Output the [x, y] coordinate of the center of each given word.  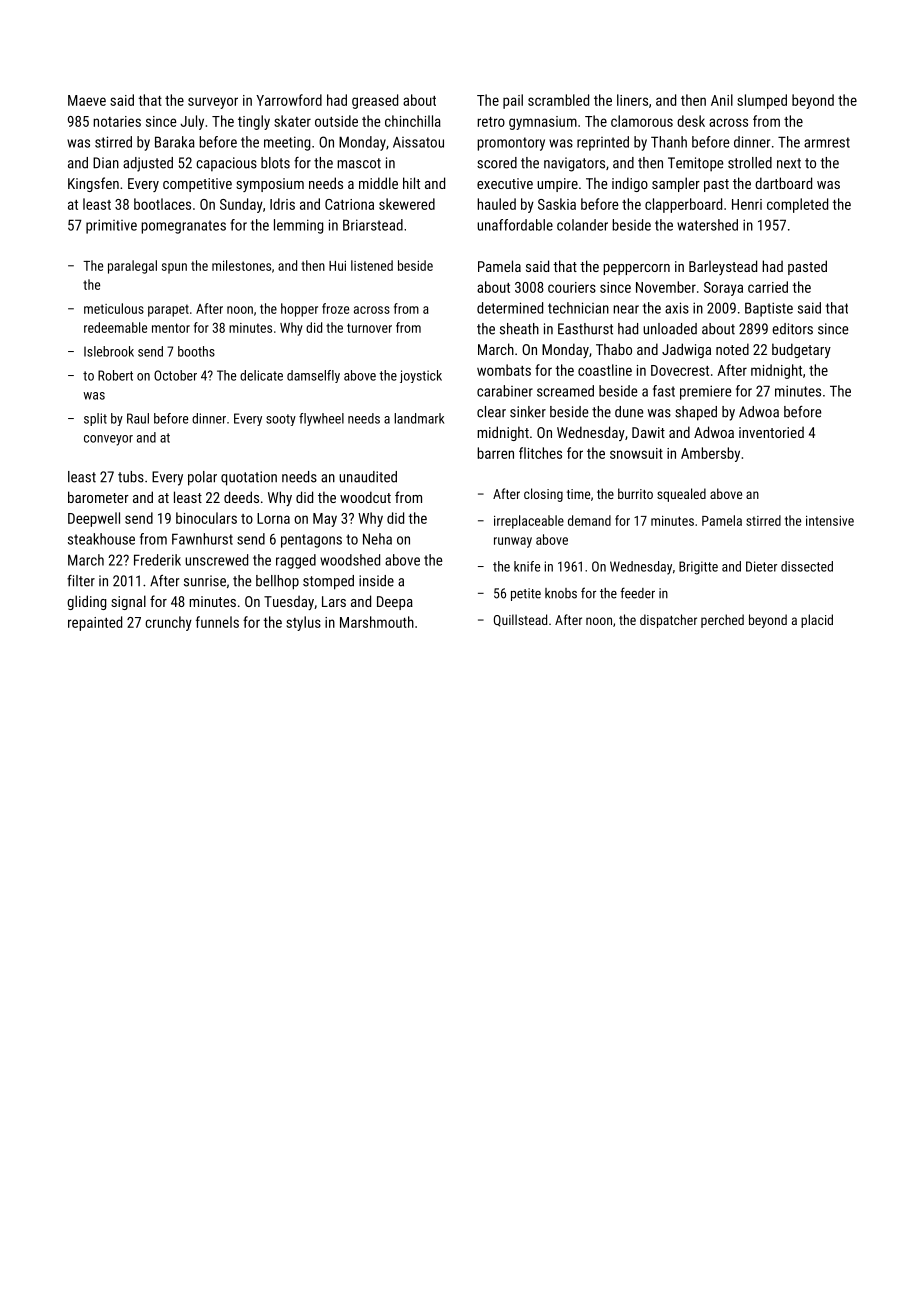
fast [664, 391]
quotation [249, 478]
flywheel [321, 419]
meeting [287, 143]
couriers [572, 287]
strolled [750, 163]
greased [375, 101]
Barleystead [723, 267]
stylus [303, 623]
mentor [171, 328]
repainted [95, 623]
